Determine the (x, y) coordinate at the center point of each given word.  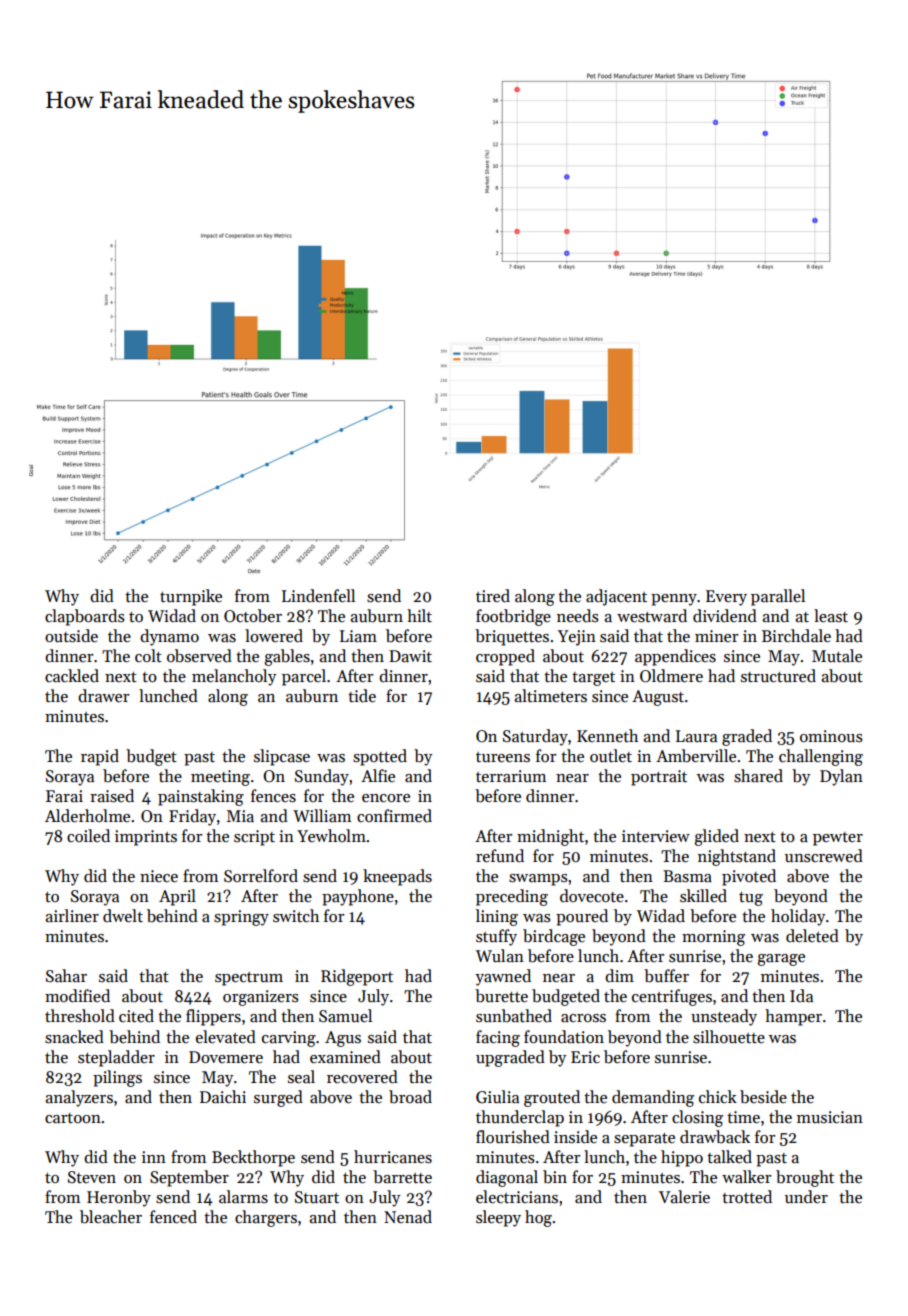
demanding (653, 1098)
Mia (240, 816)
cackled (72, 676)
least (831, 616)
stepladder (116, 1058)
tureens (503, 757)
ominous (831, 736)
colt (148, 656)
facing (498, 1038)
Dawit (410, 656)
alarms (243, 1197)
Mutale (837, 656)
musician (830, 1117)
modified (77, 996)
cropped (505, 657)
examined (345, 1057)
